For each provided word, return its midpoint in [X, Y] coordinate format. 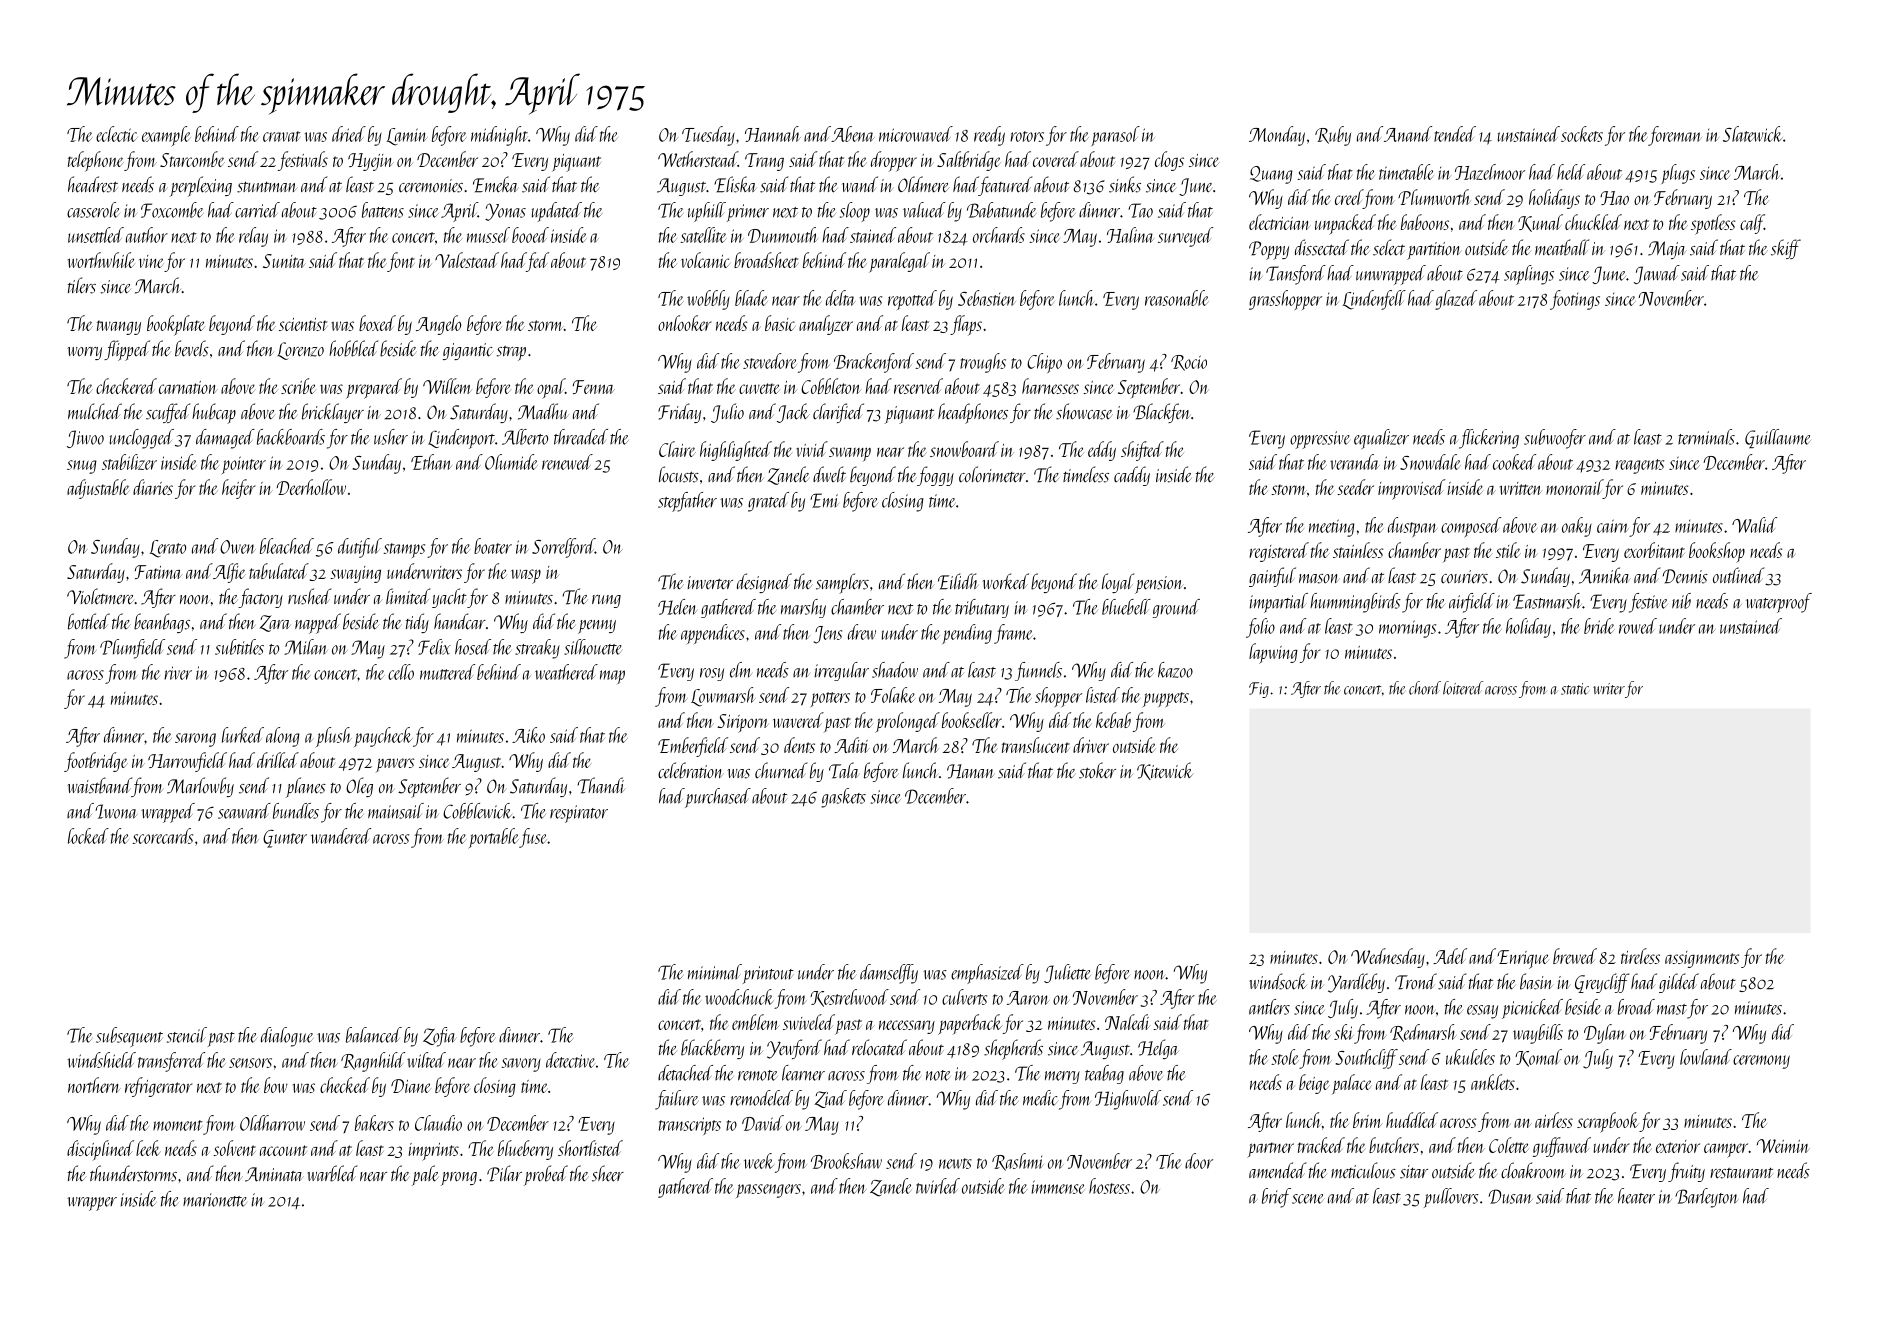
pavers [395, 765]
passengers [768, 1191]
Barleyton [1707, 1198]
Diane [411, 1086]
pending [967, 634]
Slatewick [1753, 134]
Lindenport [461, 439]
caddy [1132, 476]
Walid [1754, 525]
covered [1056, 159]
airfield [1472, 603]
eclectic [116, 134]
